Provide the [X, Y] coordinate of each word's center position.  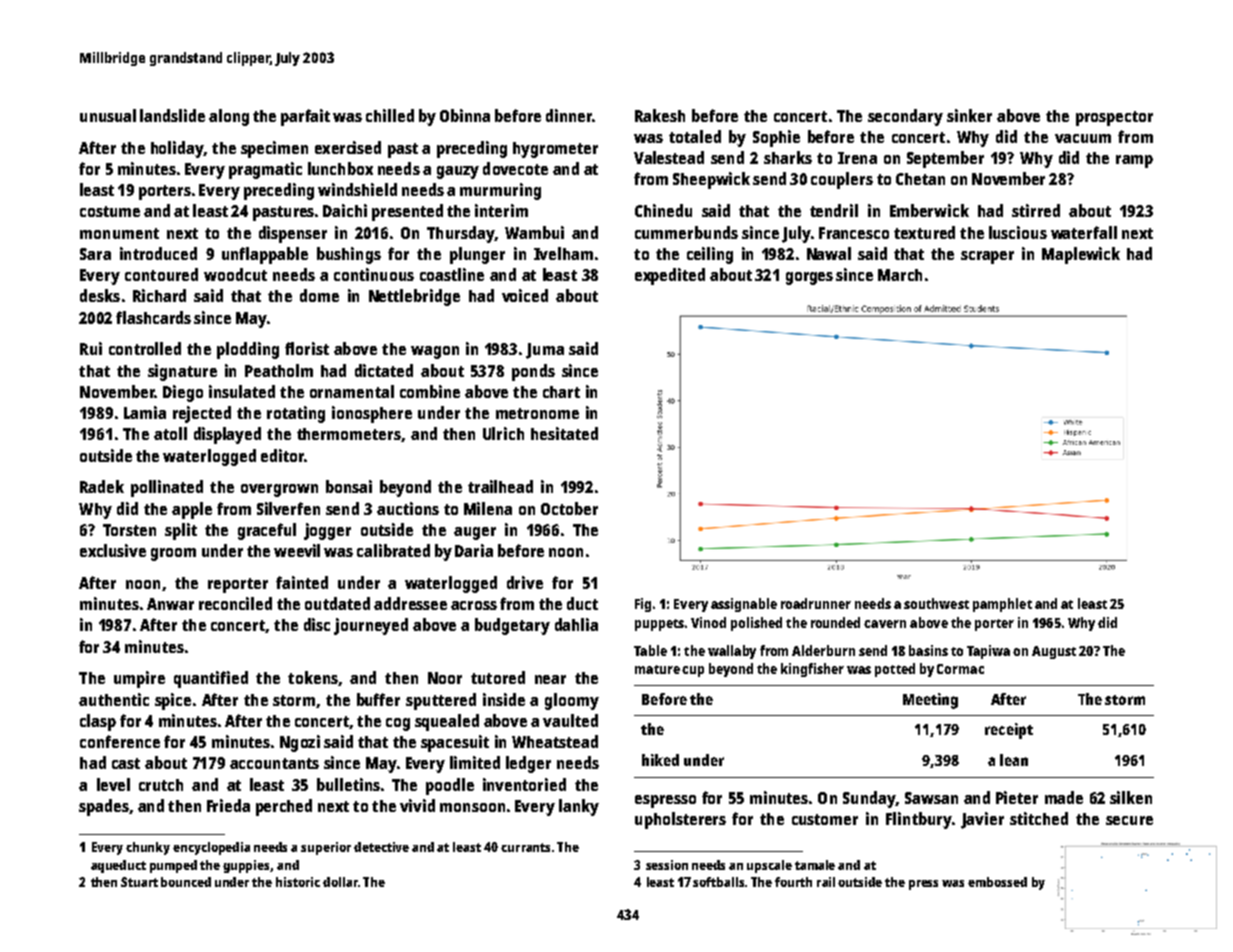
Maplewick [1081, 255]
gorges [809, 278]
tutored [498, 677]
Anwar [170, 604]
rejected [202, 414]
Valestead [669, 157]
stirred [1036, 210]
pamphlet [1002, 605]
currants [525, 847]
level [113, 784]
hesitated [564, 433]
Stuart [139, 882]
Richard [159, 295]
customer [825, 819]
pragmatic [265, 170]
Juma [545, 351]
